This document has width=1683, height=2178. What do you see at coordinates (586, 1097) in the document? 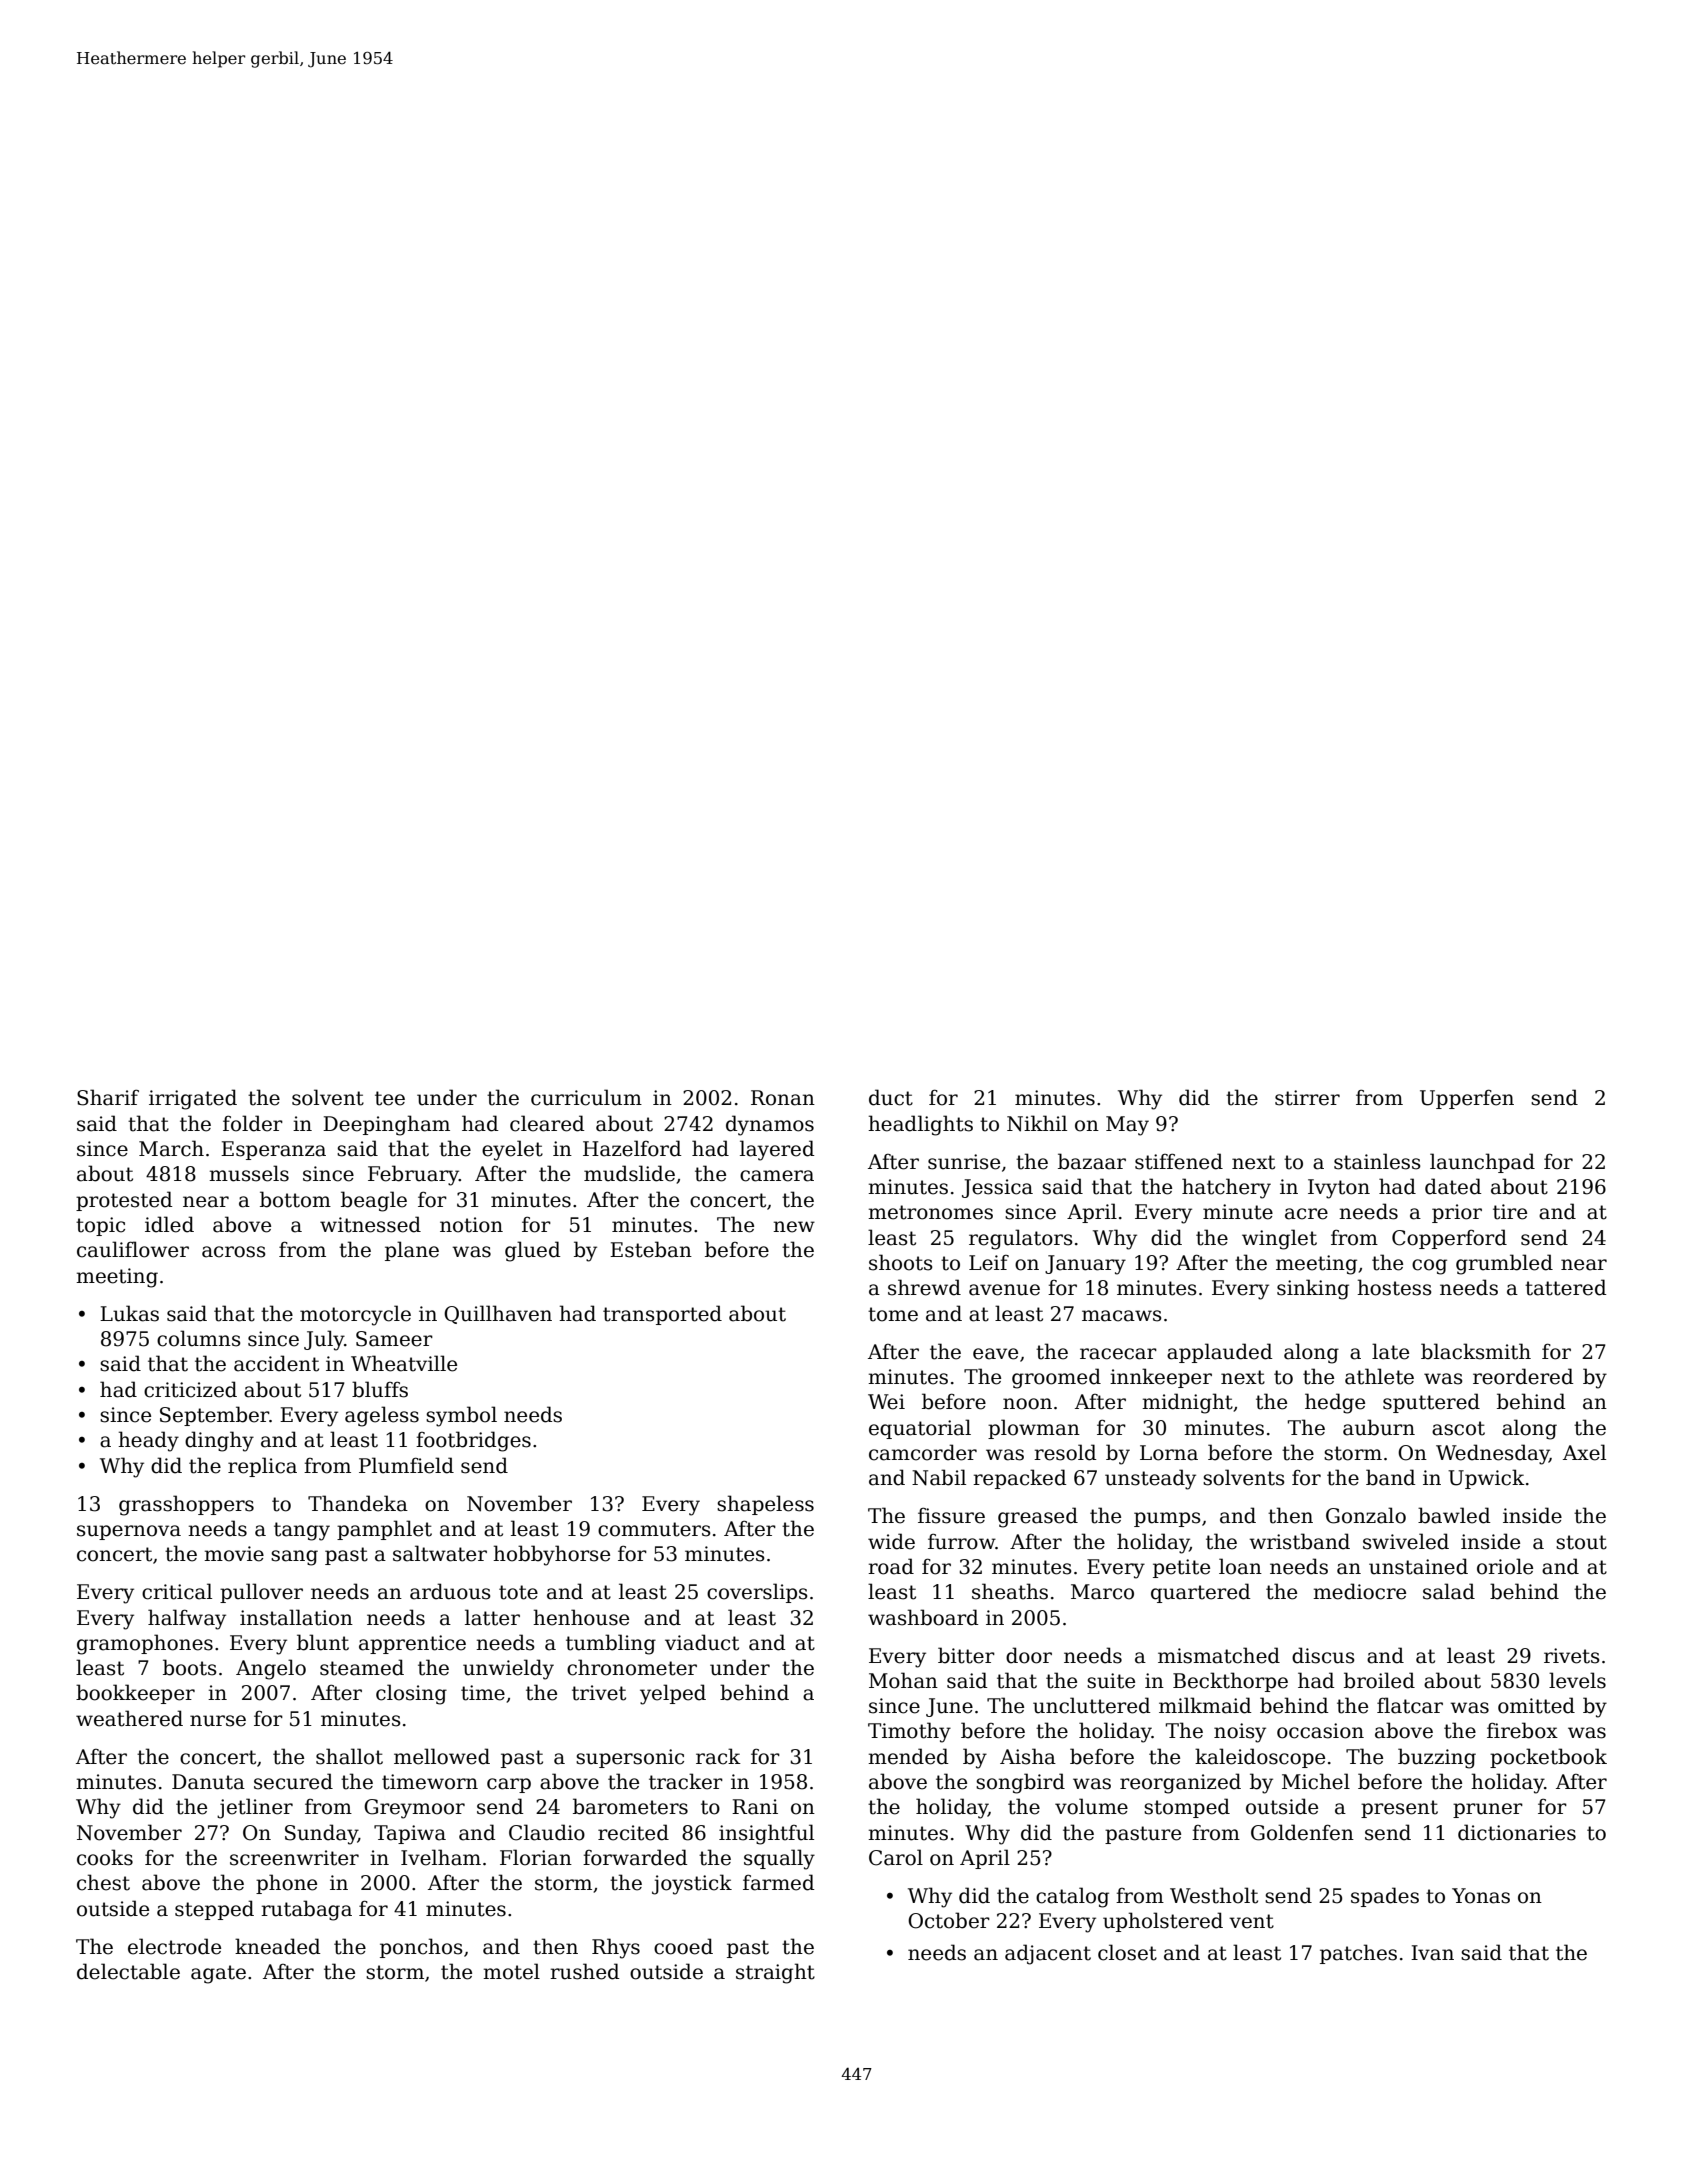
I see `curriculum` at bounding box center [586, 1097].
